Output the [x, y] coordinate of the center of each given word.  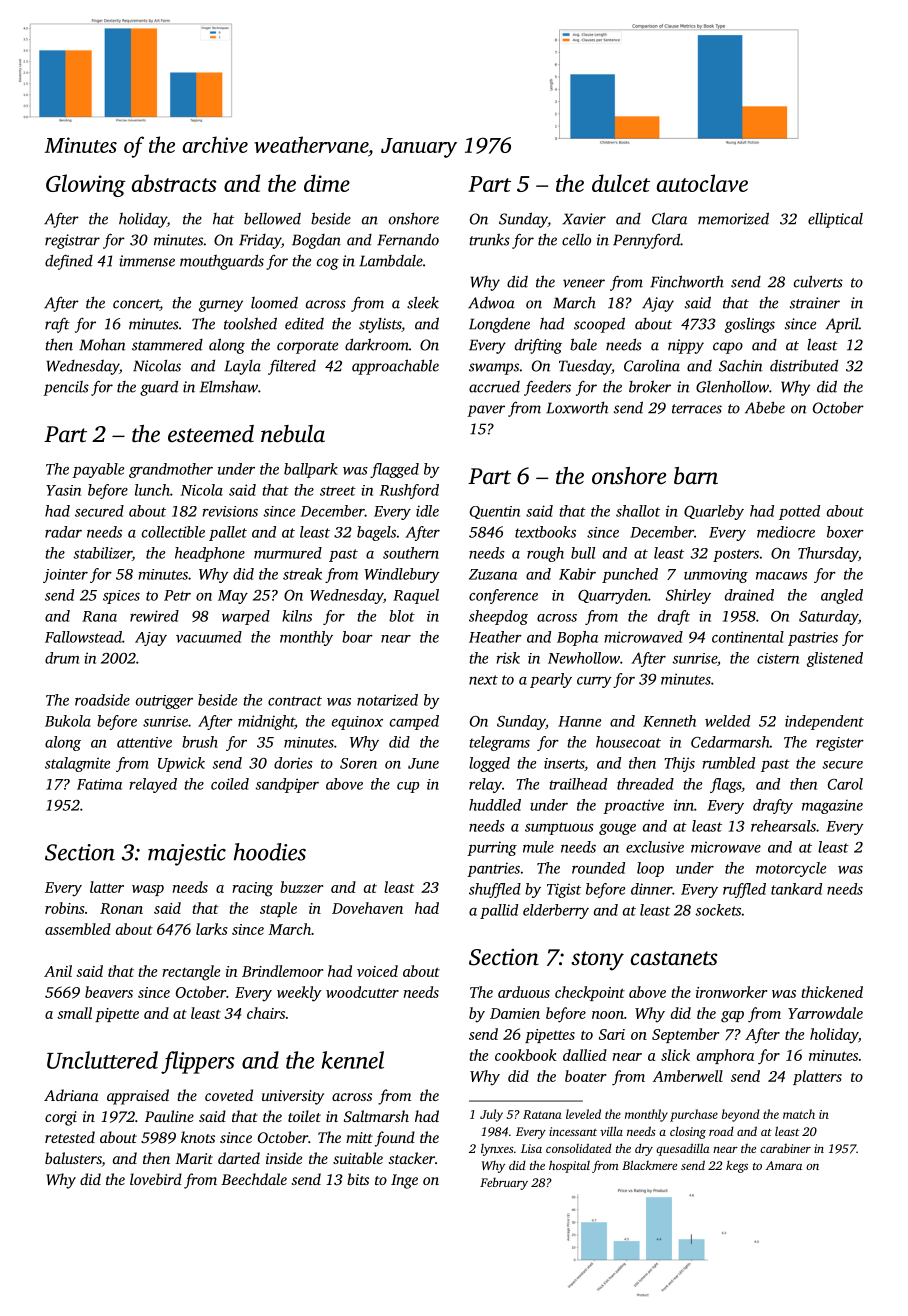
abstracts [174, 183]
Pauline [169, 1116]
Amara [784, 1165]
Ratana [542, 1114]
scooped [599, 325]
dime [327, 183]
